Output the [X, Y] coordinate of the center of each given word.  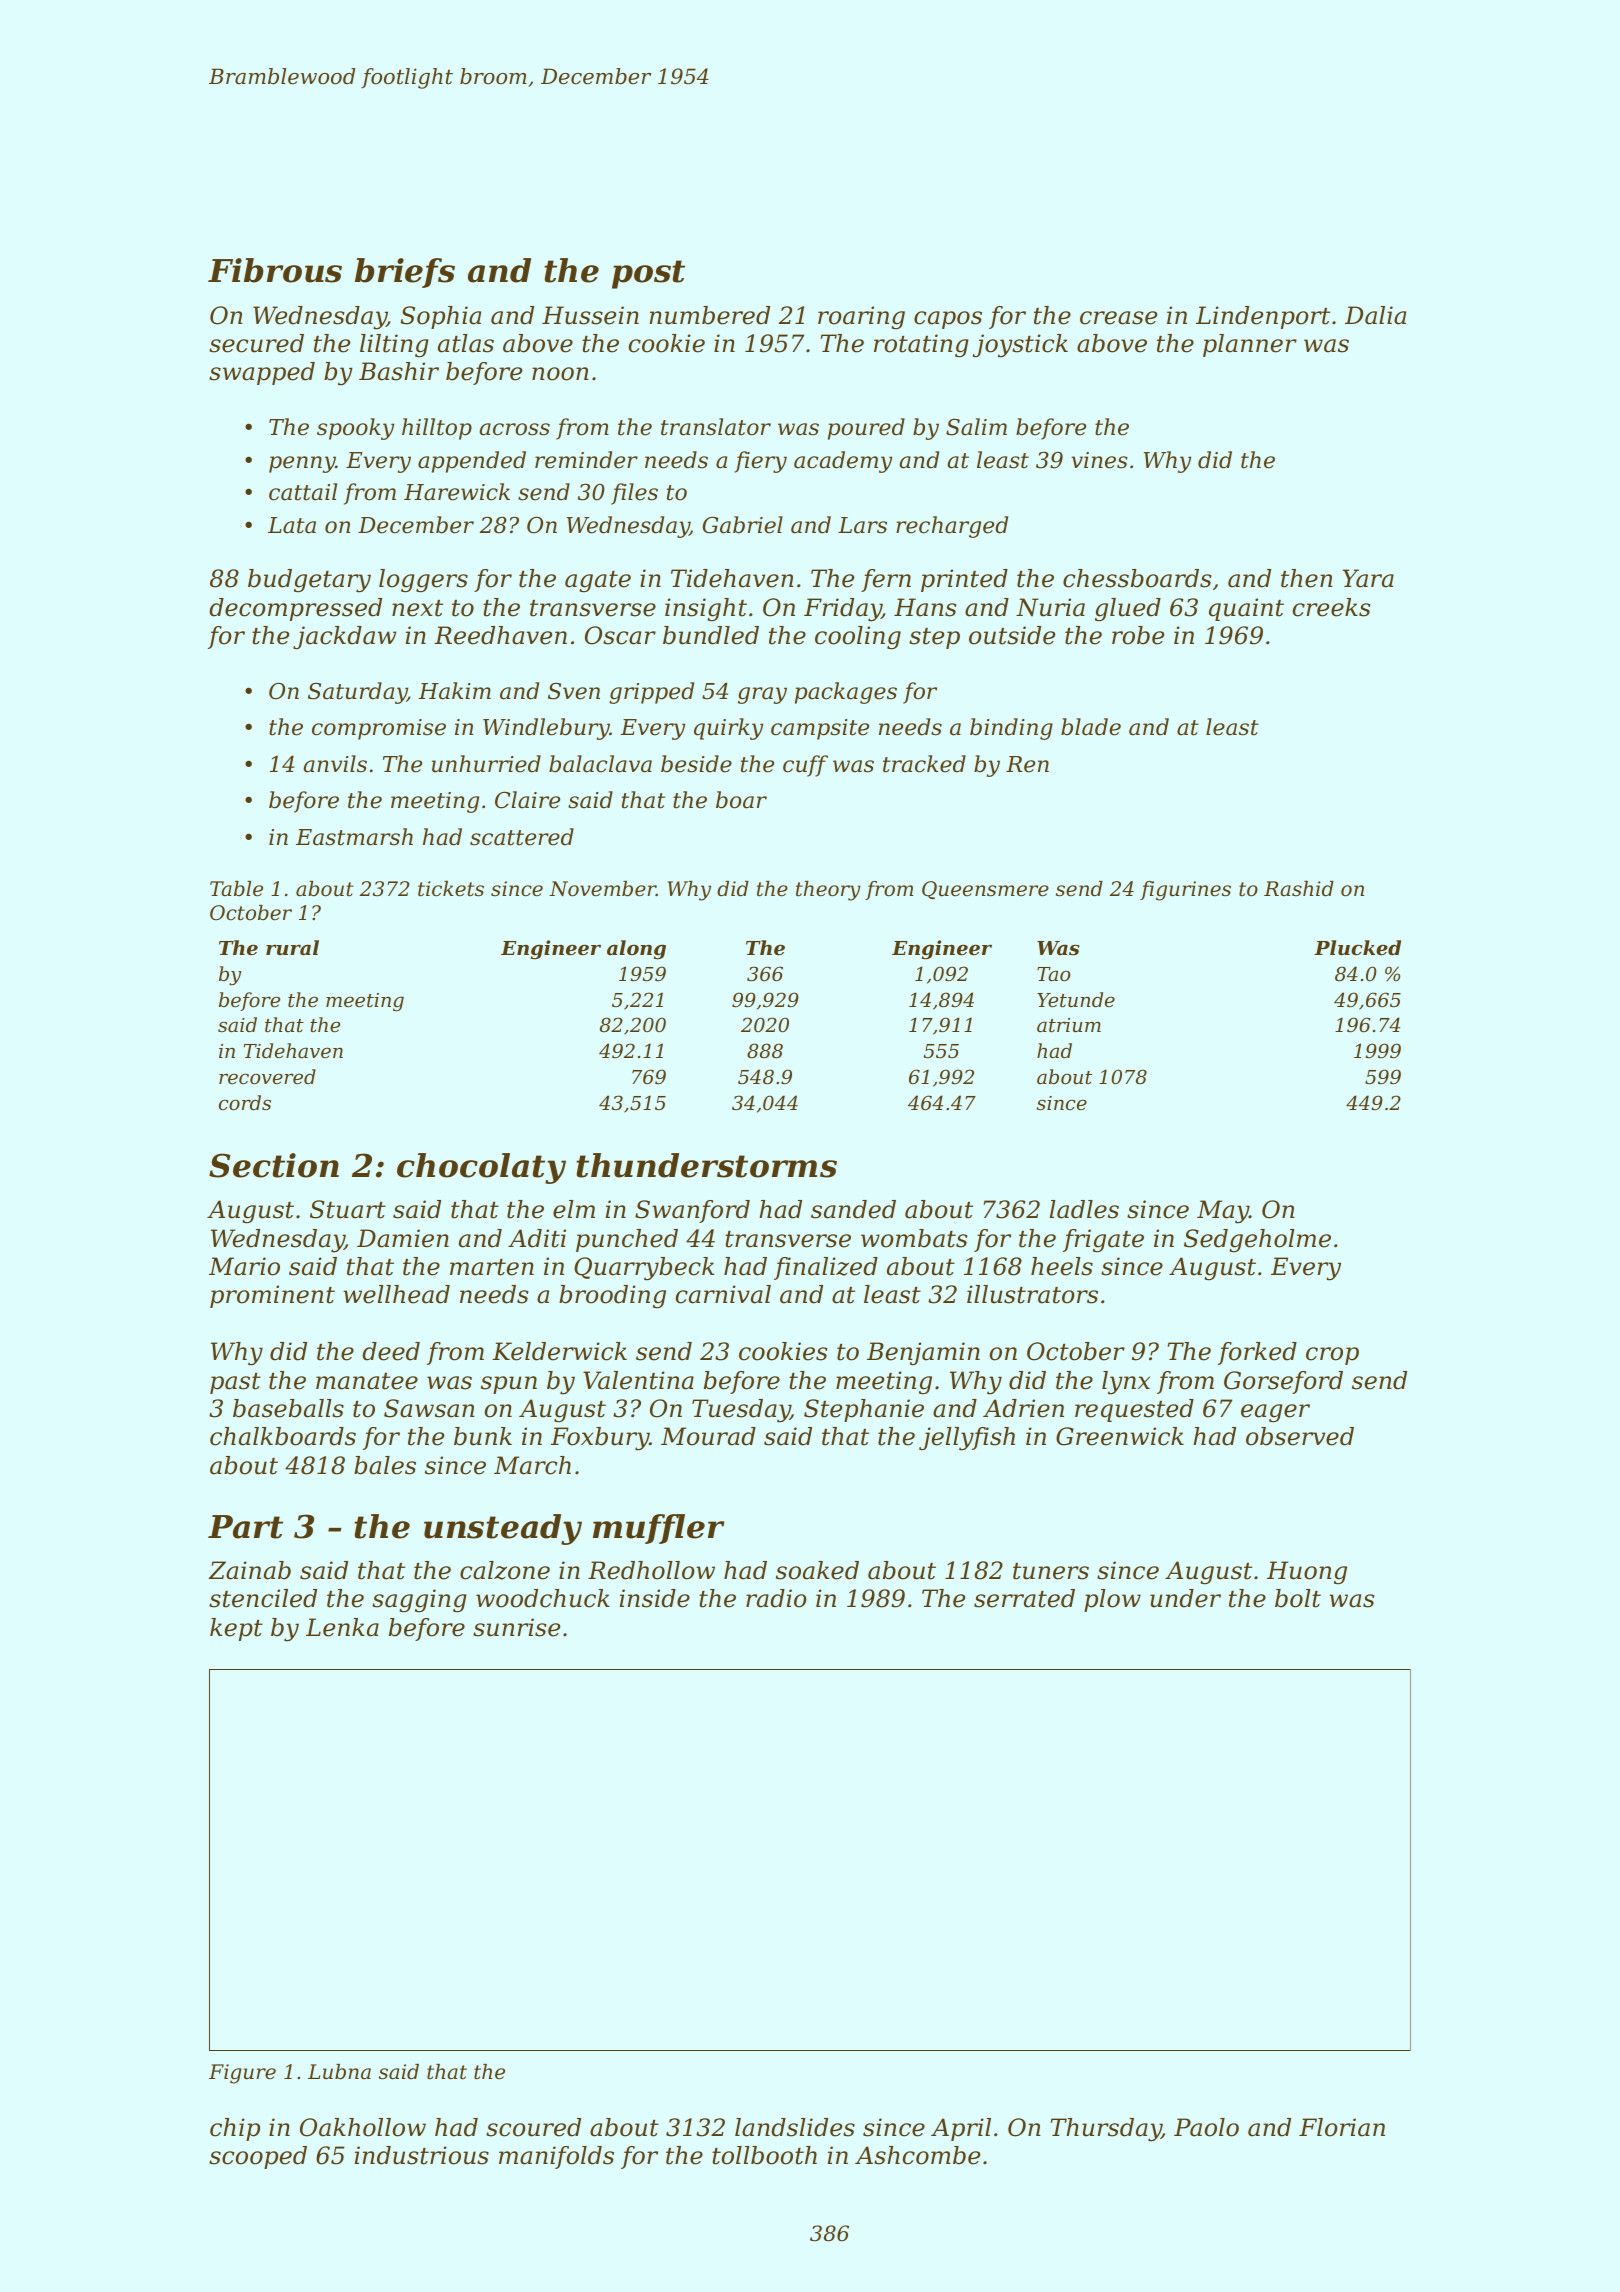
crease [1118, 318]
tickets [451, 889]
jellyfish [967, 1439]
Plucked [1357, 947]
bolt [1298, 1598]
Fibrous [275, 270]
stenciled [263, 1598]
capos [948, 320]
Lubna [339, 2072]
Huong [1307, 1573]
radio [776, 1598]
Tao [1054, 974]
